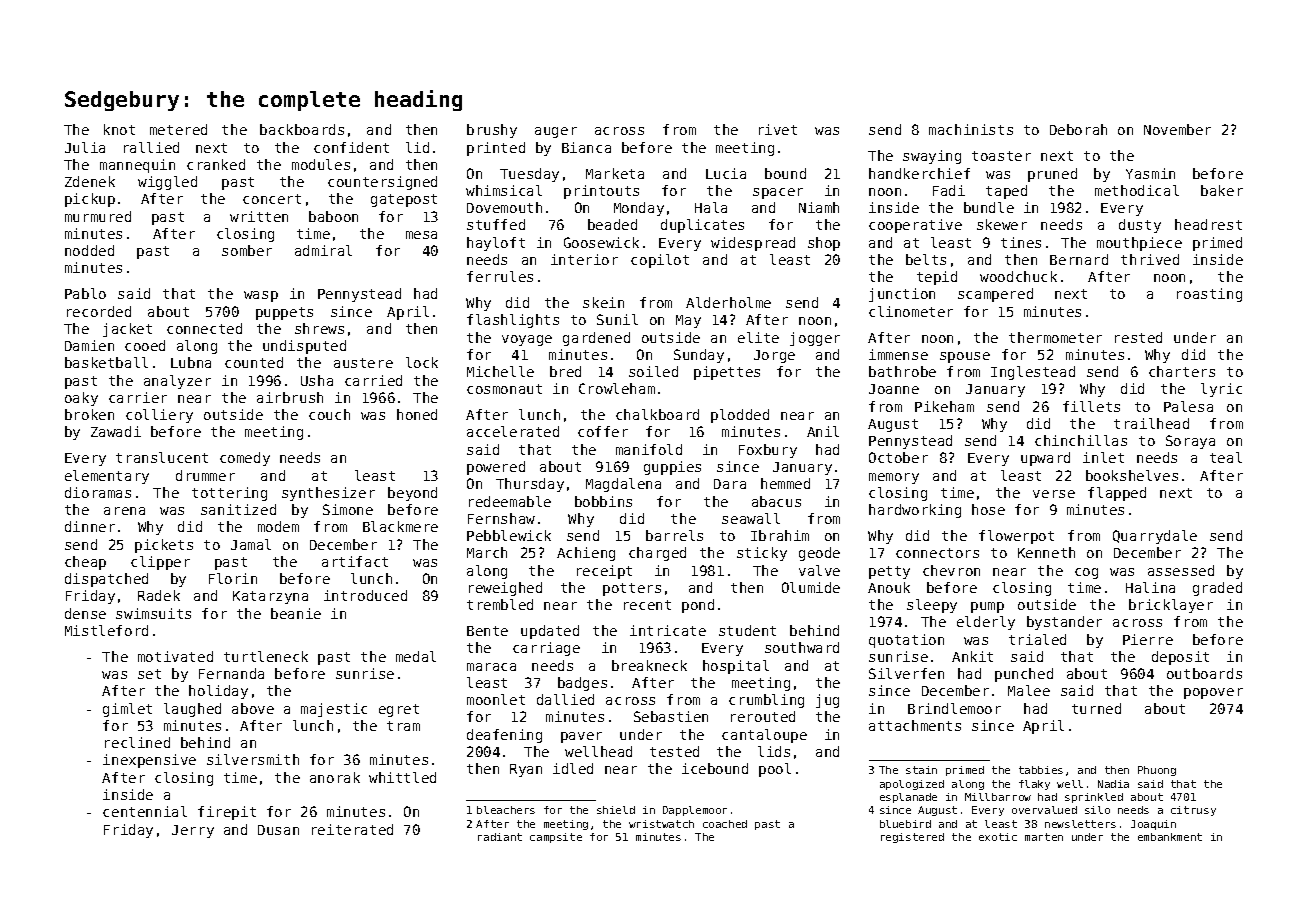 The width and height of the screenshot is (1308, 924). Describe the element at coordinates (824, 244) in the screenshot. I see `shop` at that location.
